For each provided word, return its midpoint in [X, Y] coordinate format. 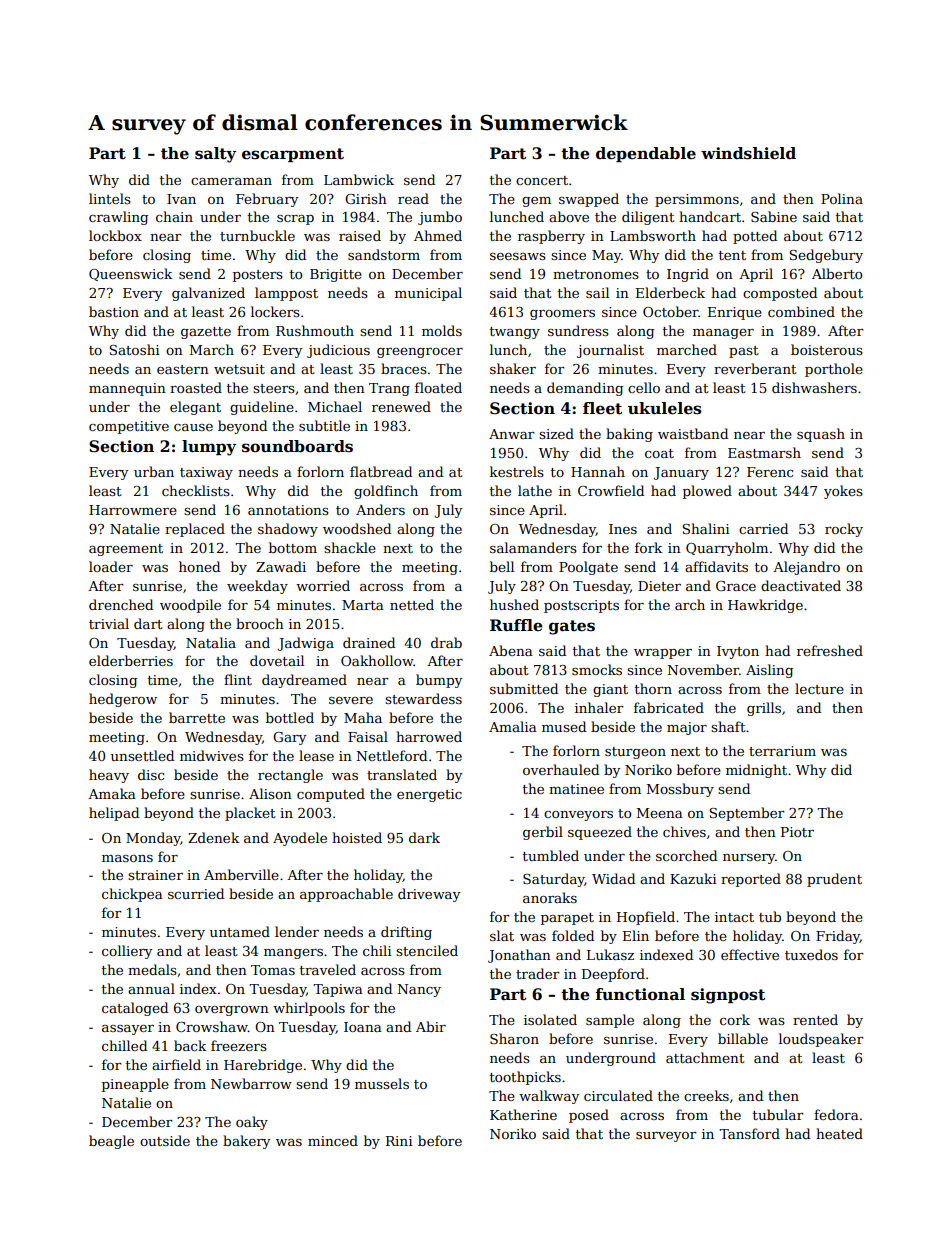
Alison [270, 793]
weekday [257, 587]
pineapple [135, 1085]
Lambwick [359, 179]
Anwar [512, 434]
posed [589, 1116]
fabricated [669, 707]
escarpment [293, 155]
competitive [129, 427]
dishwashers [814, 387]
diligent [648, 218]
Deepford [613, 975]
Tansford [749, 1133]
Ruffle [516, 625]
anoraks [550, 897]
